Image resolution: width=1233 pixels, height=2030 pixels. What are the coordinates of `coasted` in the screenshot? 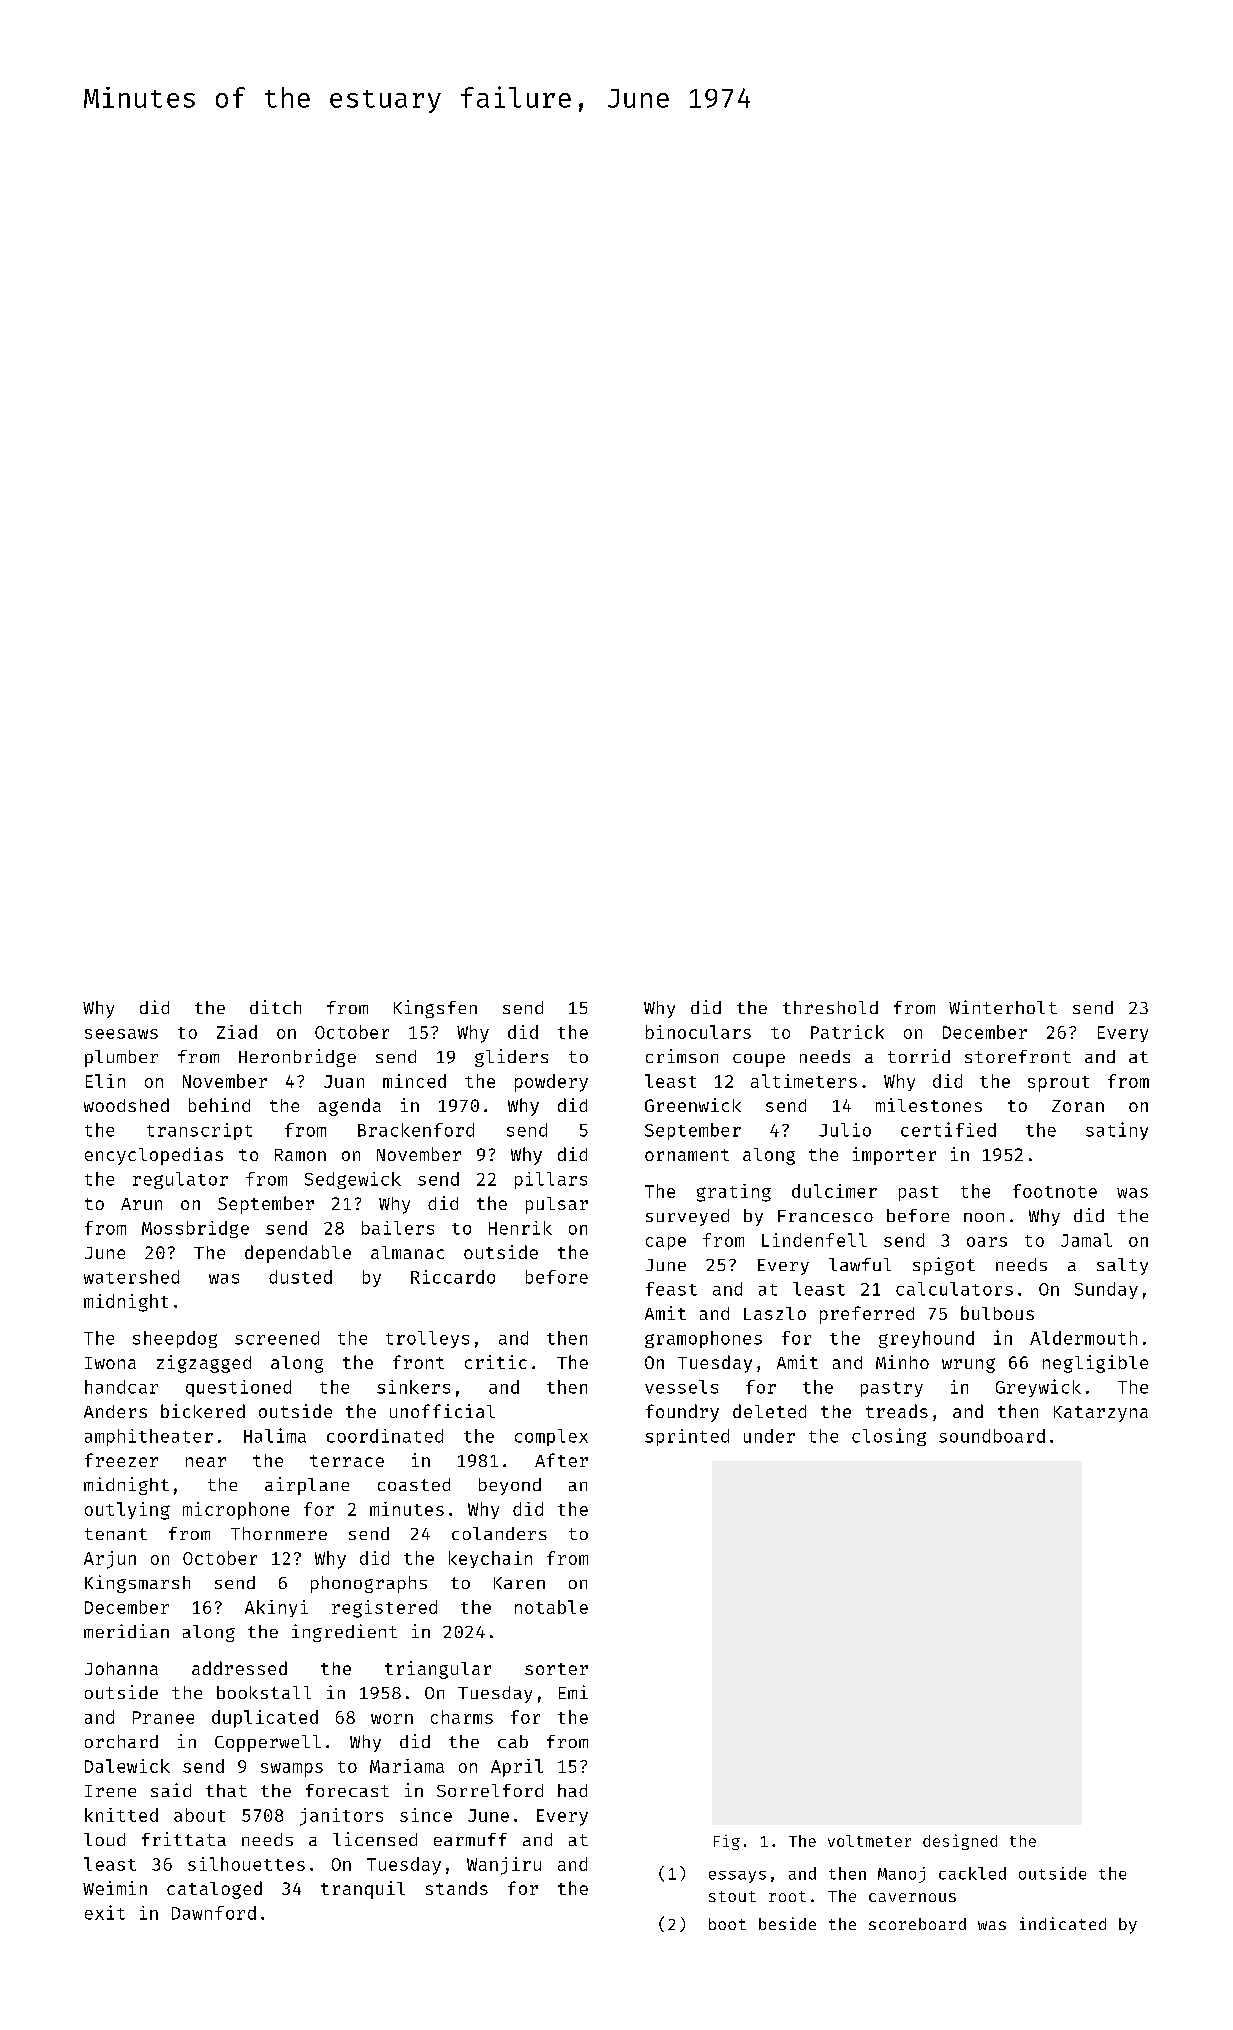 It's located at (414, 1484).
